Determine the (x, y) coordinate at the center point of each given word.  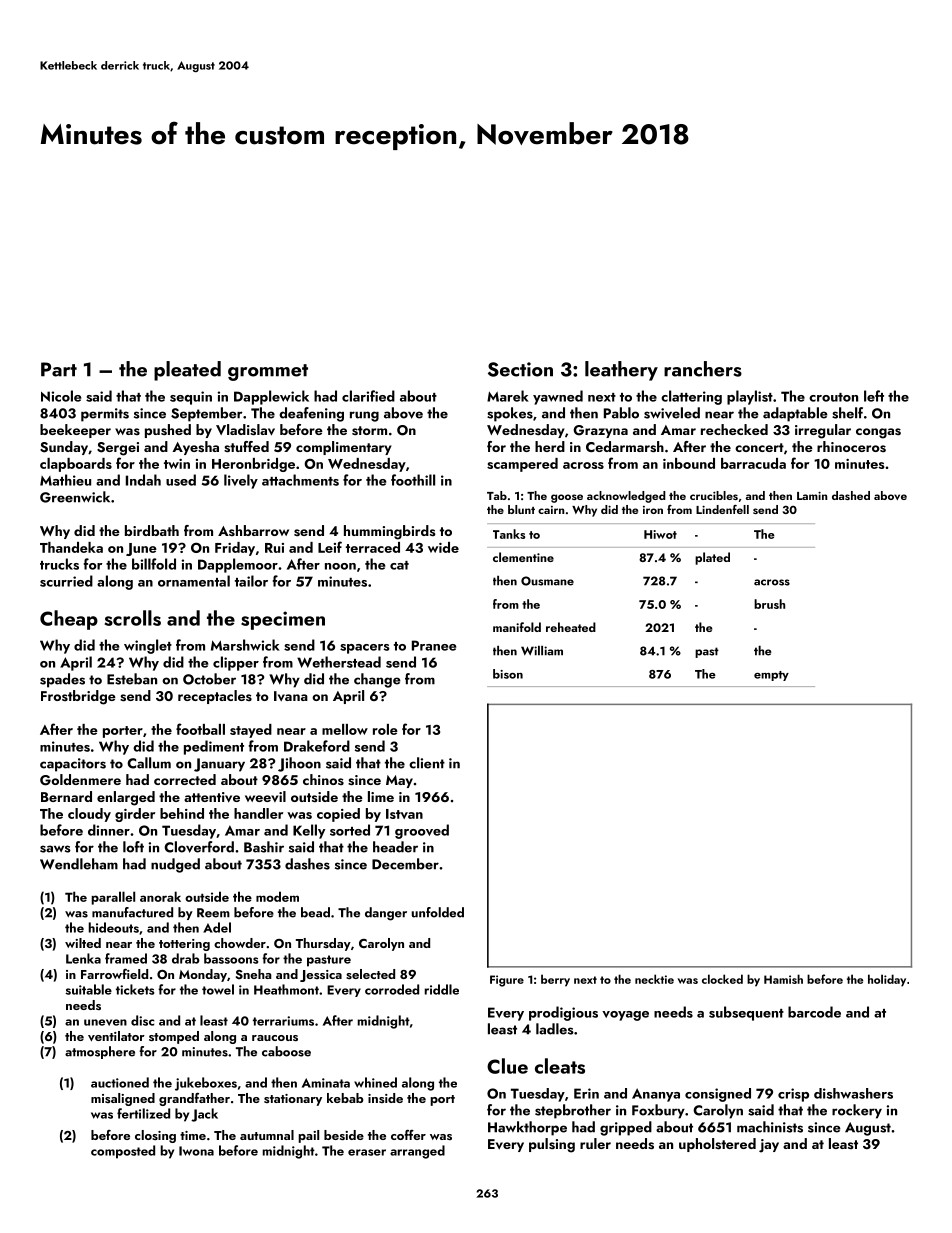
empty (771, 676)
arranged (417, 1152)
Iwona (196, 1151)
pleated (187, 371)
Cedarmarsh (625, 447)
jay (769, 1146)
